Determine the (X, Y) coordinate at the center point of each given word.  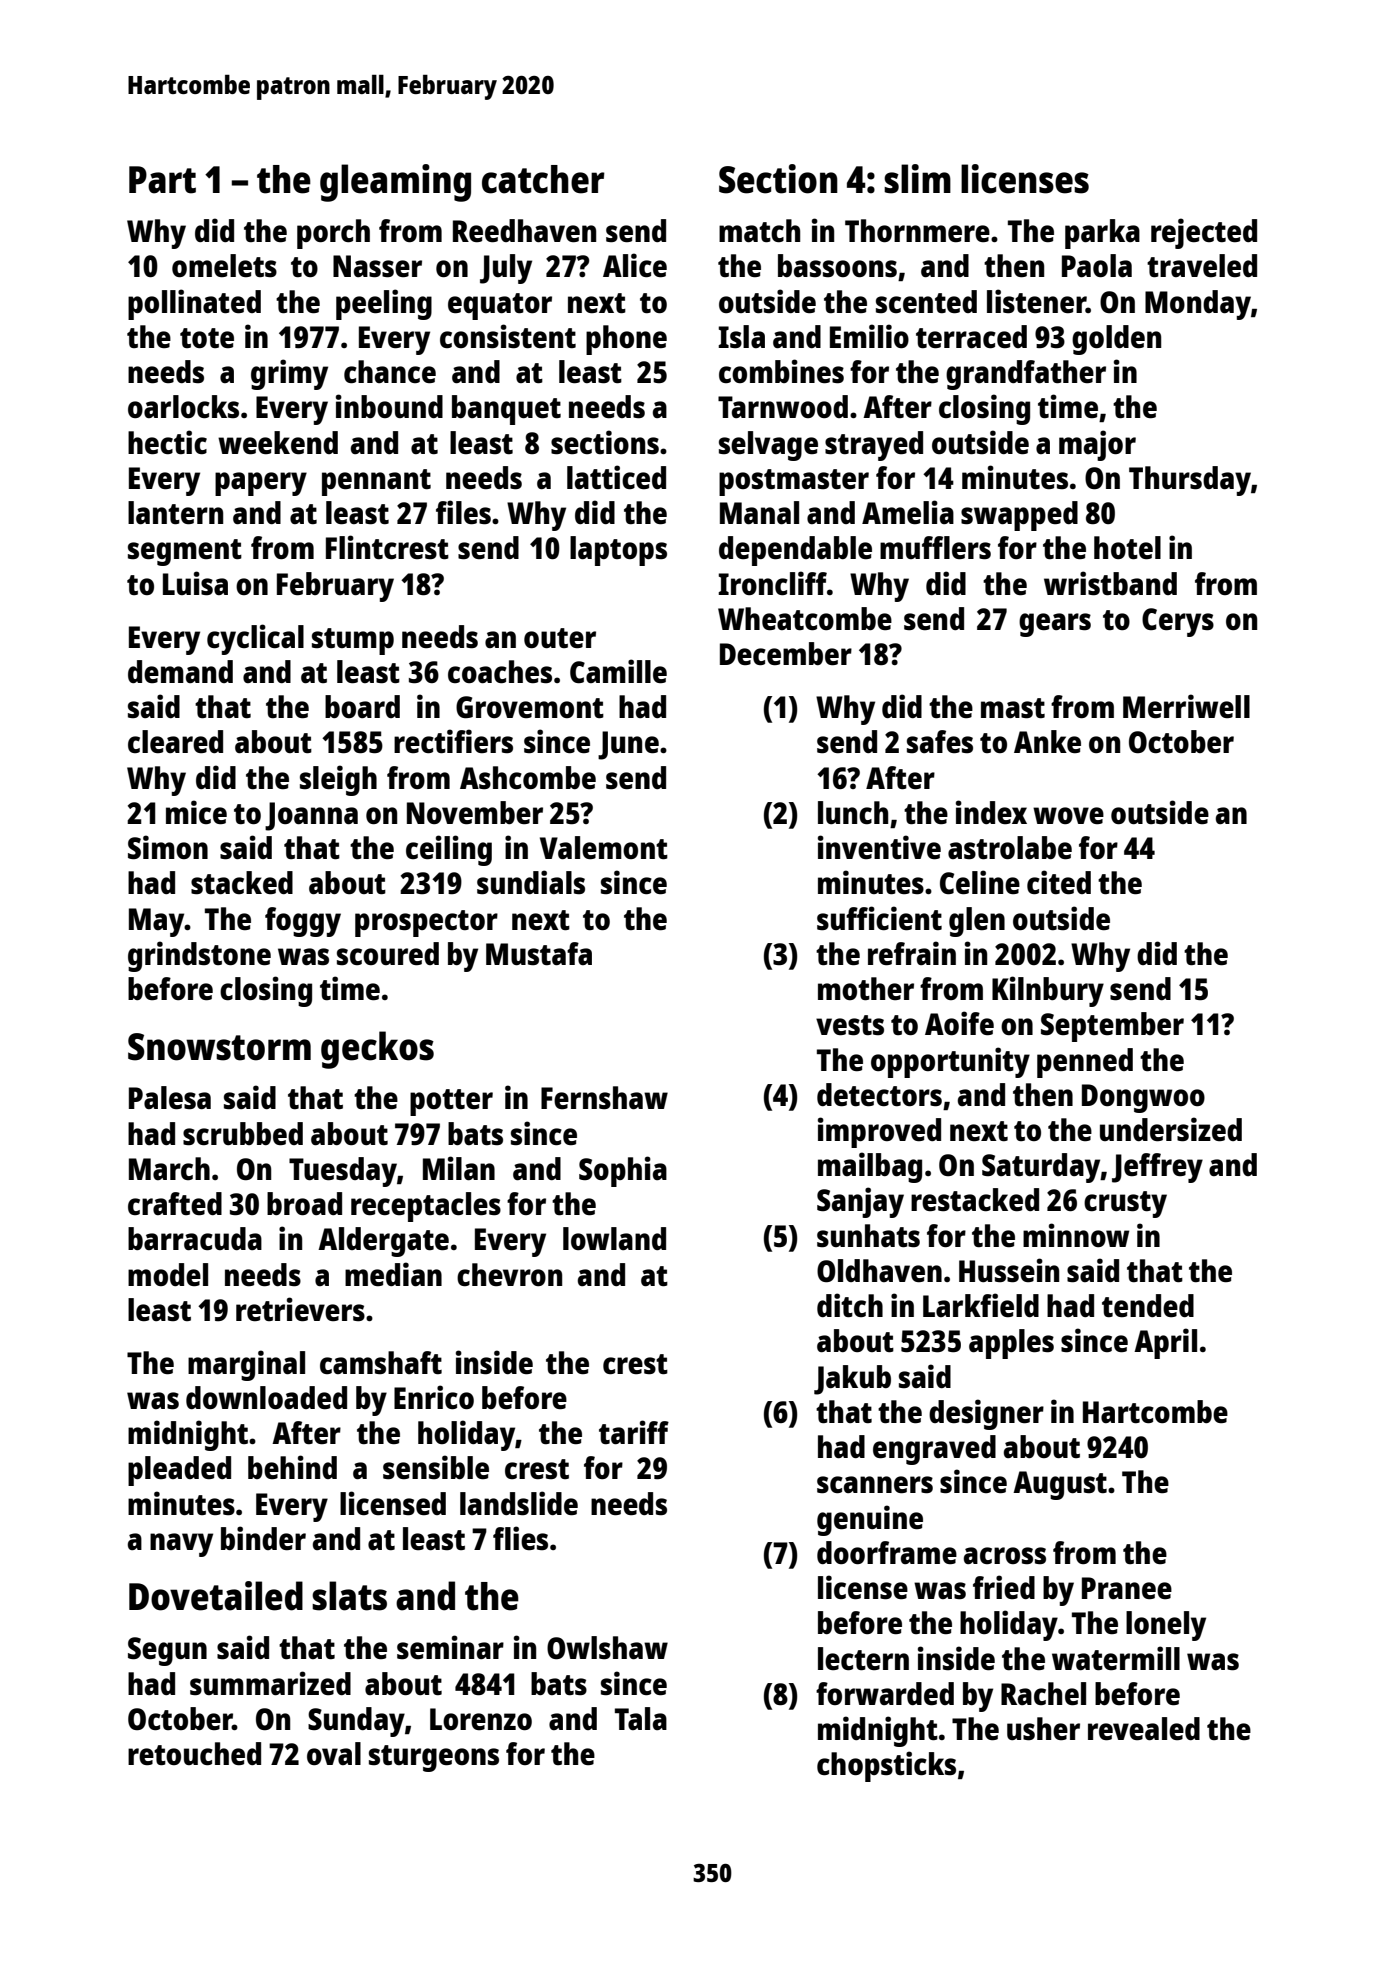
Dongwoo (1143, 1098)
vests (850, 1025)
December (786, 654)
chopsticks (886, 1766)
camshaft (381, 1362)
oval (334, 1753)
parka (1102, 234)
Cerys (1178, 622)
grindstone (199, 956)
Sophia (623, 1171)
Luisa (195, 583)
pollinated (194, 304)
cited (1059, 882)
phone (626, 340)
